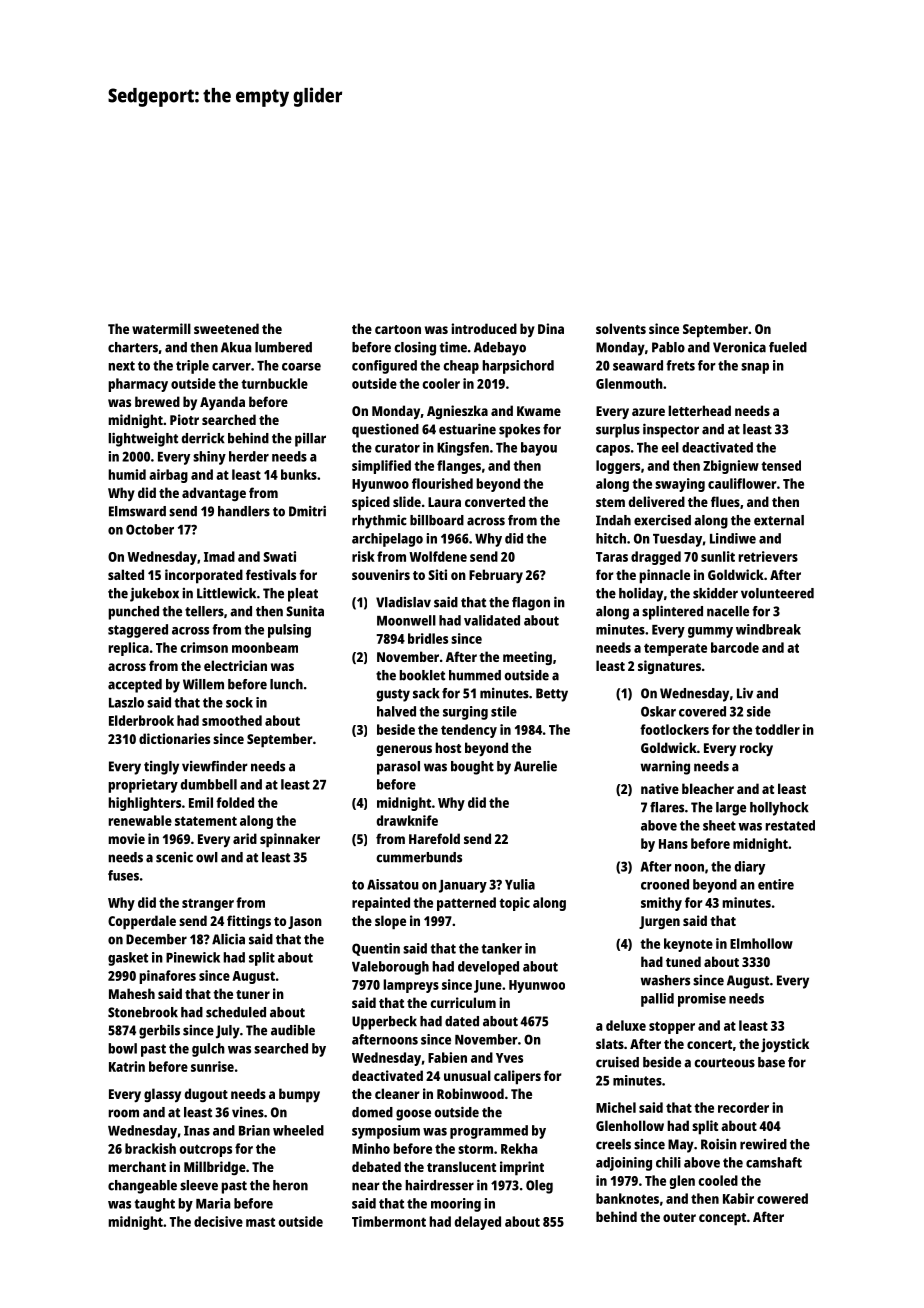 This screenshot has height=1308, width=924. I want to click on wheeled, so click(298, 1130).
